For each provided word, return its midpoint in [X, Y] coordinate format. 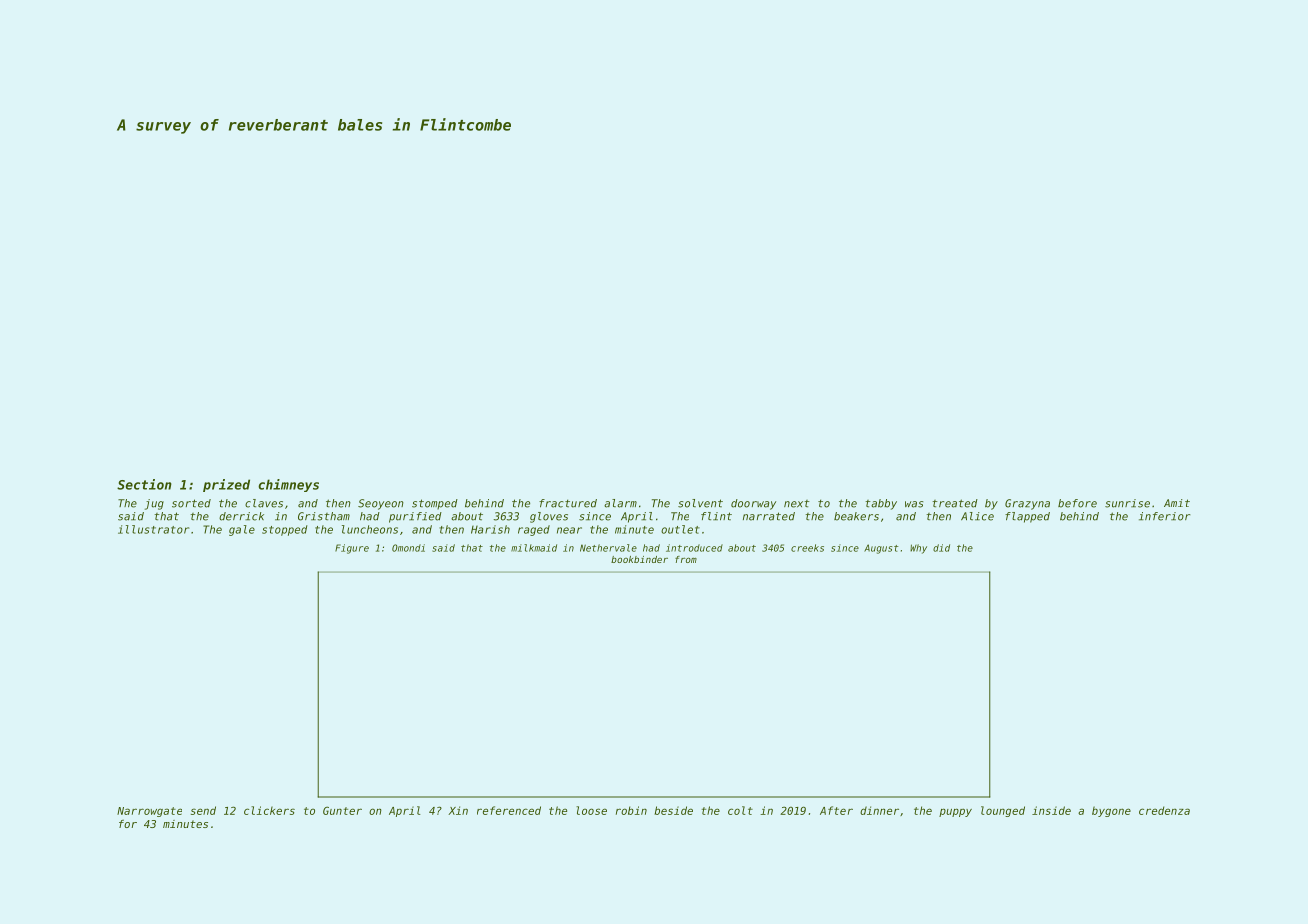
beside [673, 810]
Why [918, 549]
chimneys [288, 485]
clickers [269, 810]
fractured [568, 503]
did [941, 548]
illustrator [154, 529]
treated [955, 503]
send [203, 810]
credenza [1164, 810]
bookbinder [639, 559]
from [686, 559]
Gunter [342, 810]
